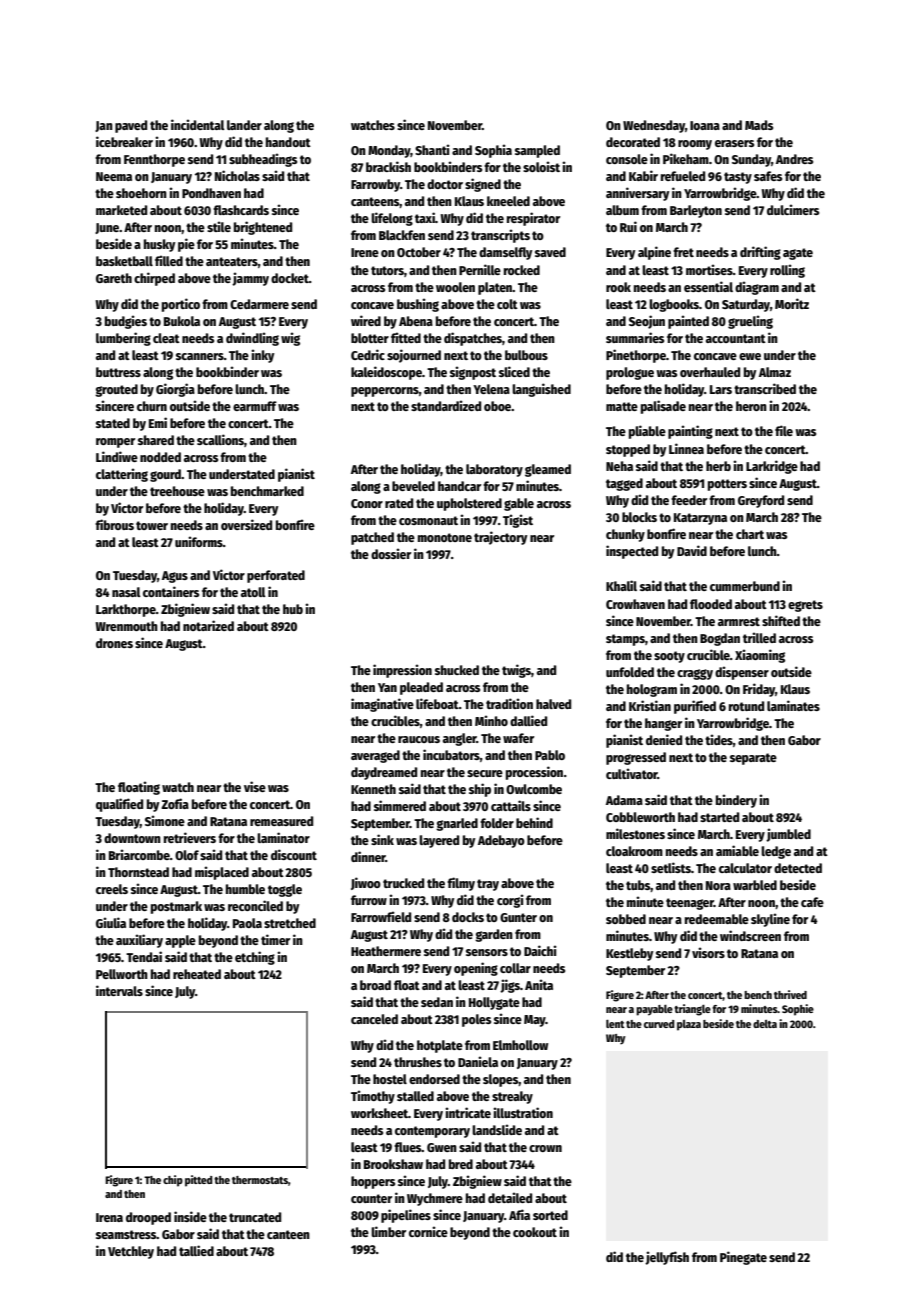  I want to click on impression, so click(402, 671).
